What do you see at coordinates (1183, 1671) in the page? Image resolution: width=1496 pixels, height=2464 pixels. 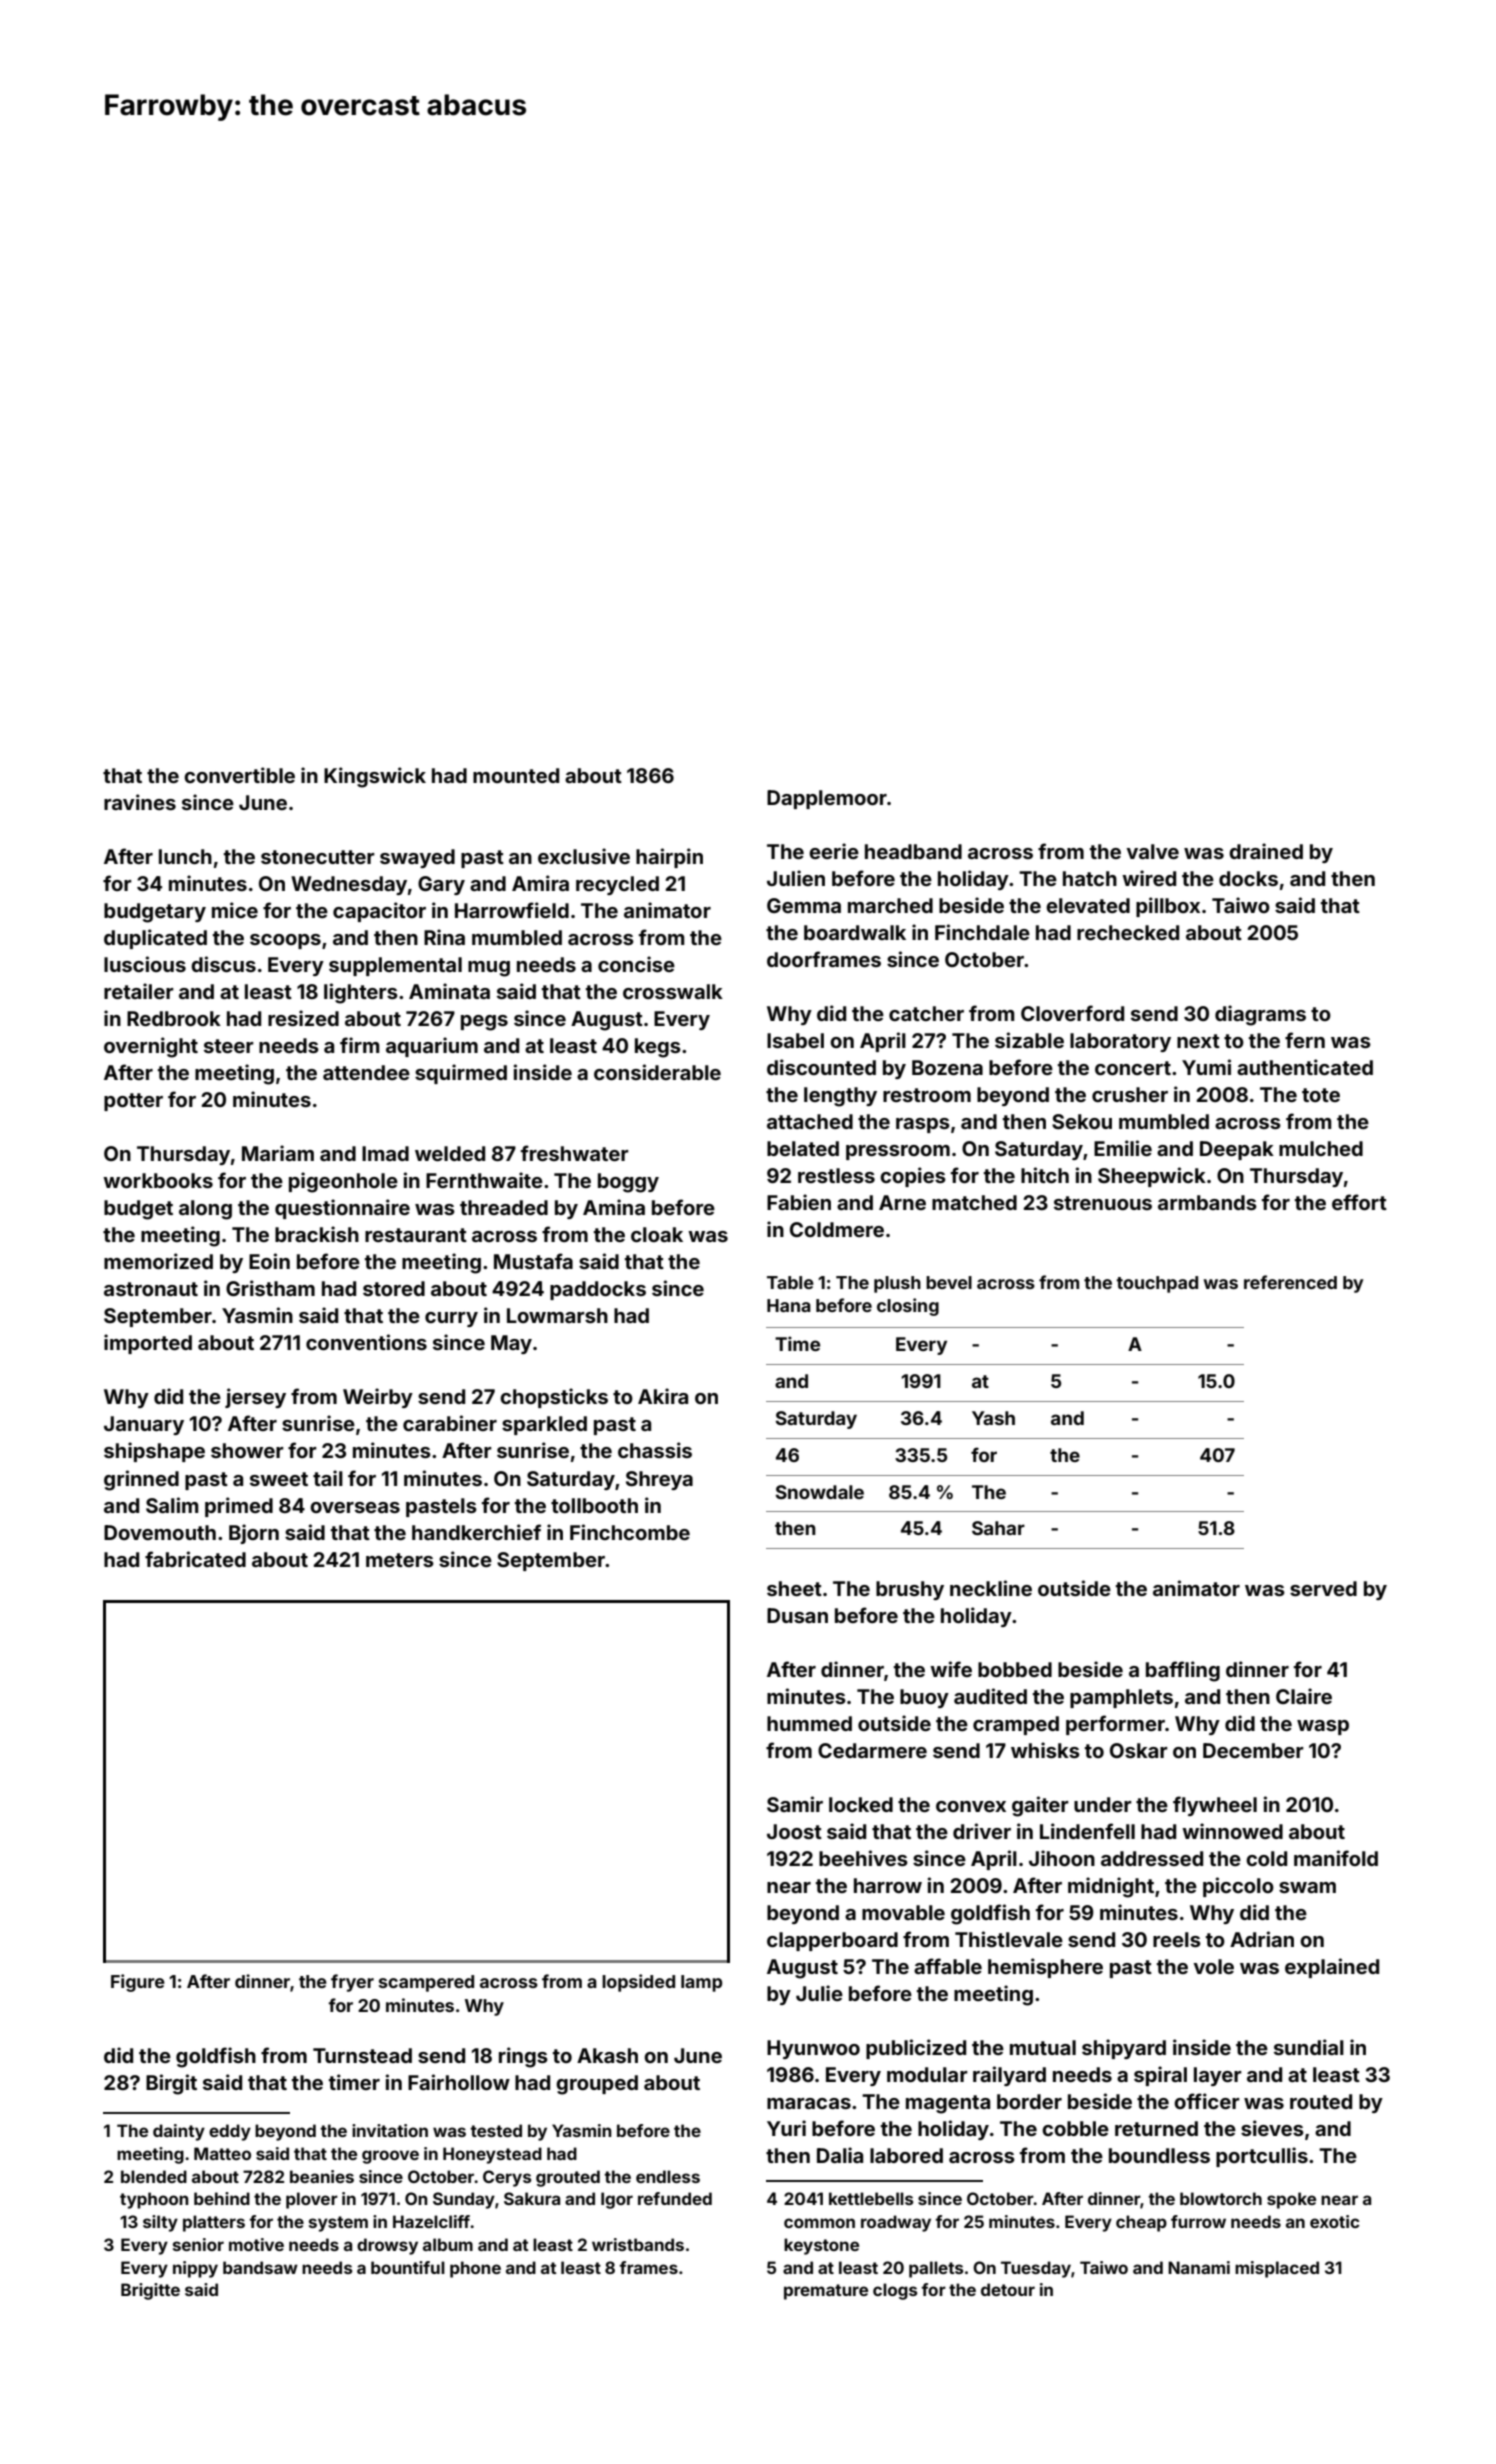 I see `baffling` at bounding box center [1183, 1671].
